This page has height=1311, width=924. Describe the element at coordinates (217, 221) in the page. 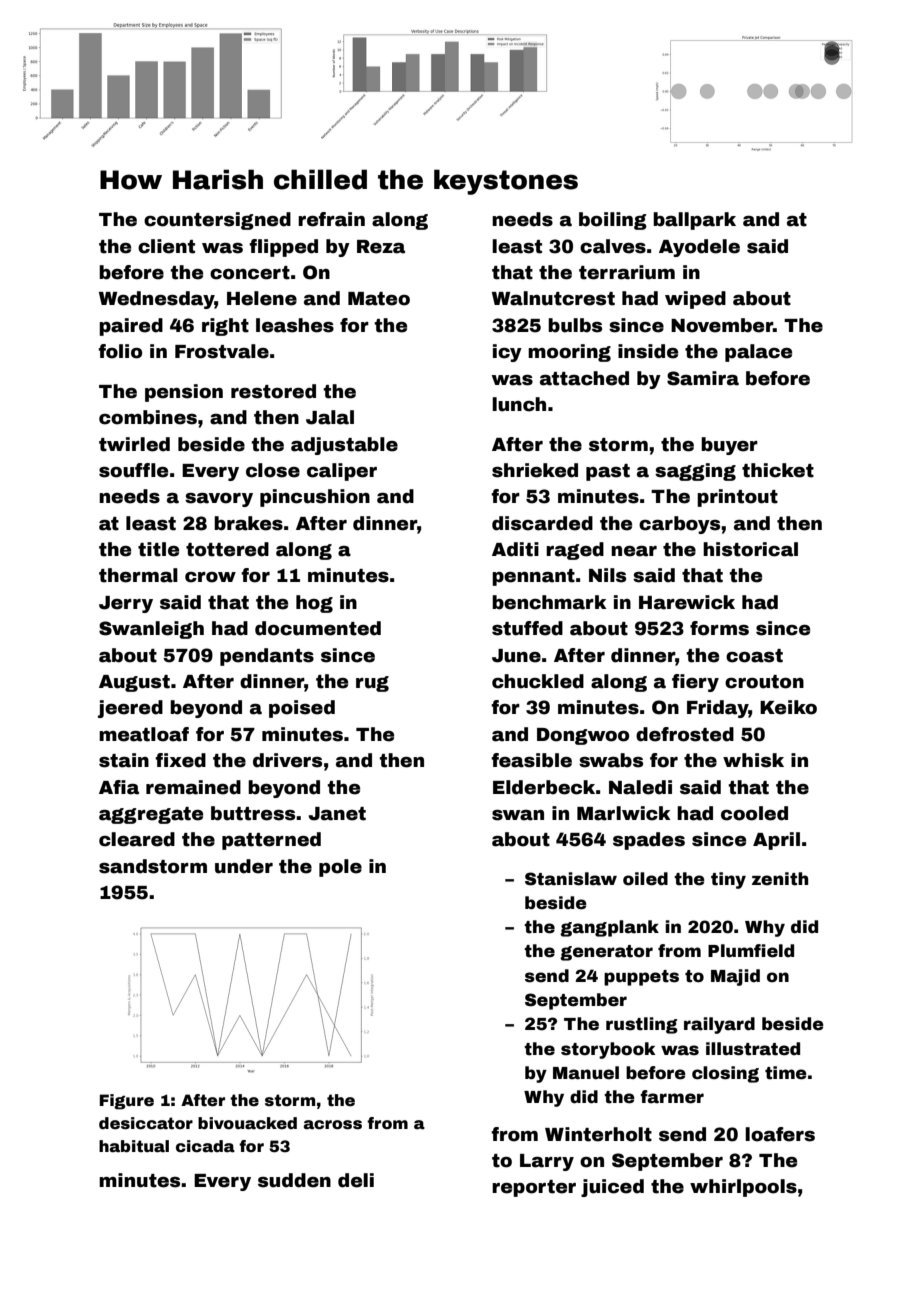

I see `countersigned` at that location.
